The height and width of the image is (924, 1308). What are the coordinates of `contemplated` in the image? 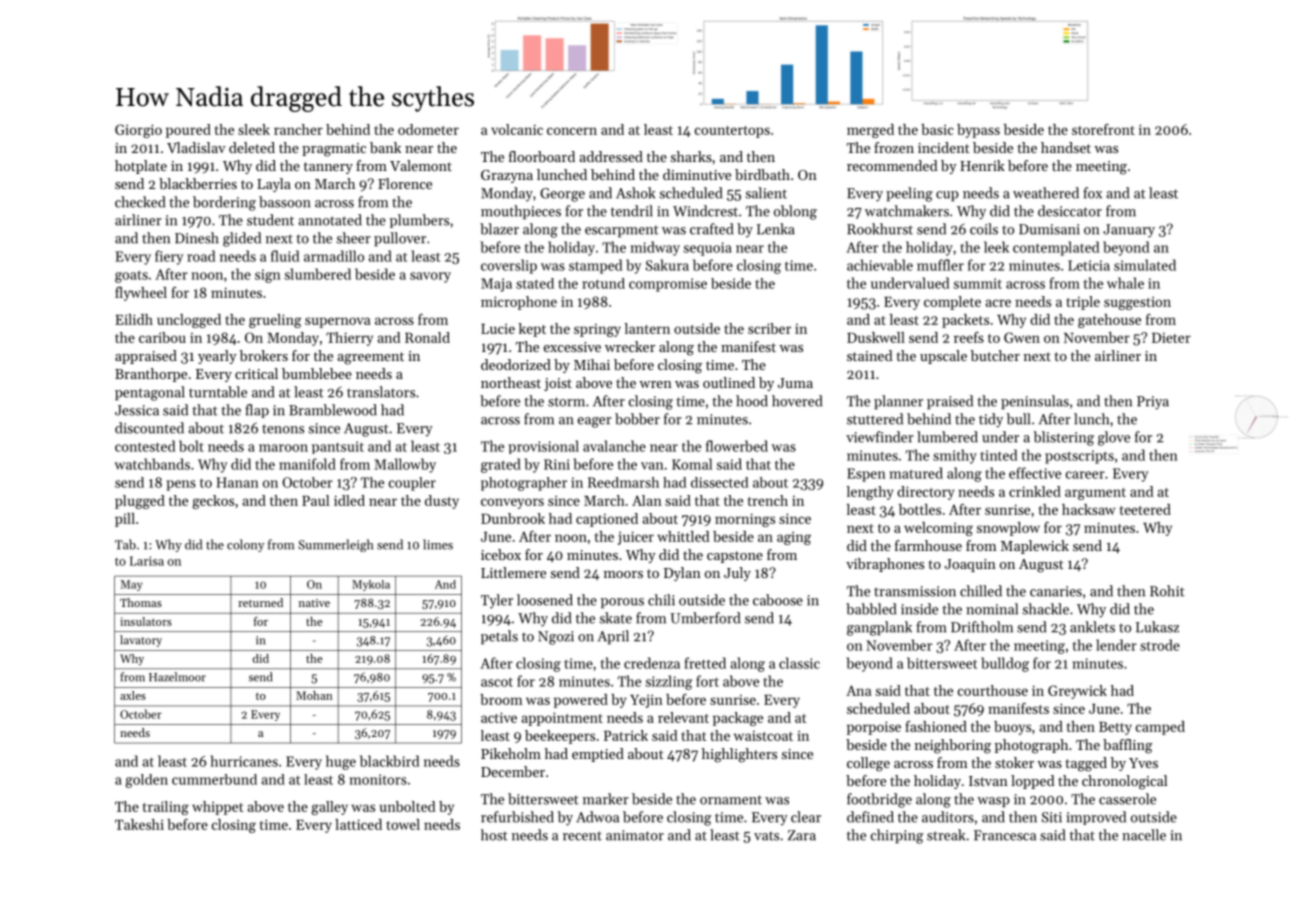 It's located at (1056, 248).
